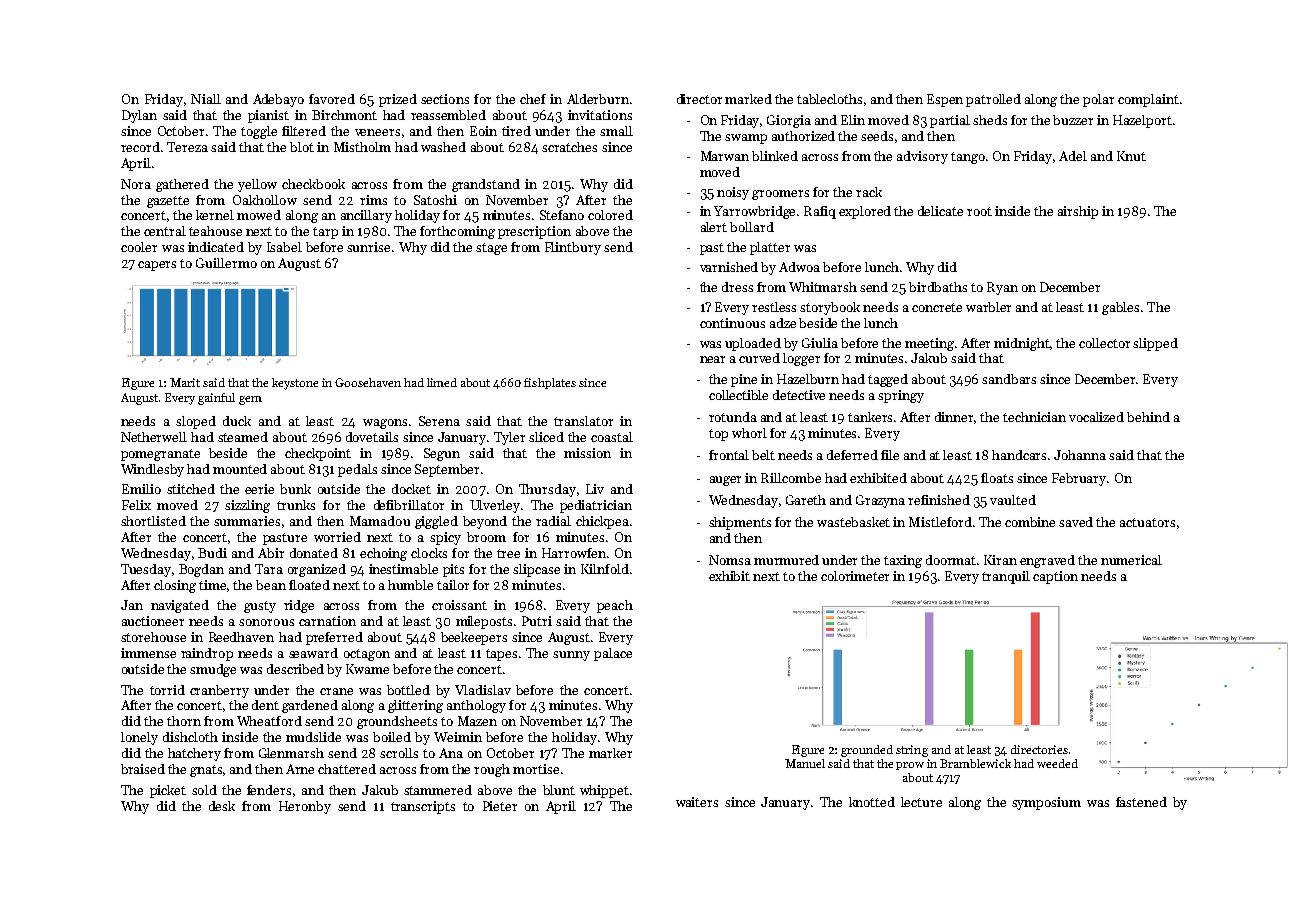 This image has width=1308, height=924. What do you see at coordinates (1002, 288) in the image?
I see `Ryan` at bounding box center [1002, 288].
